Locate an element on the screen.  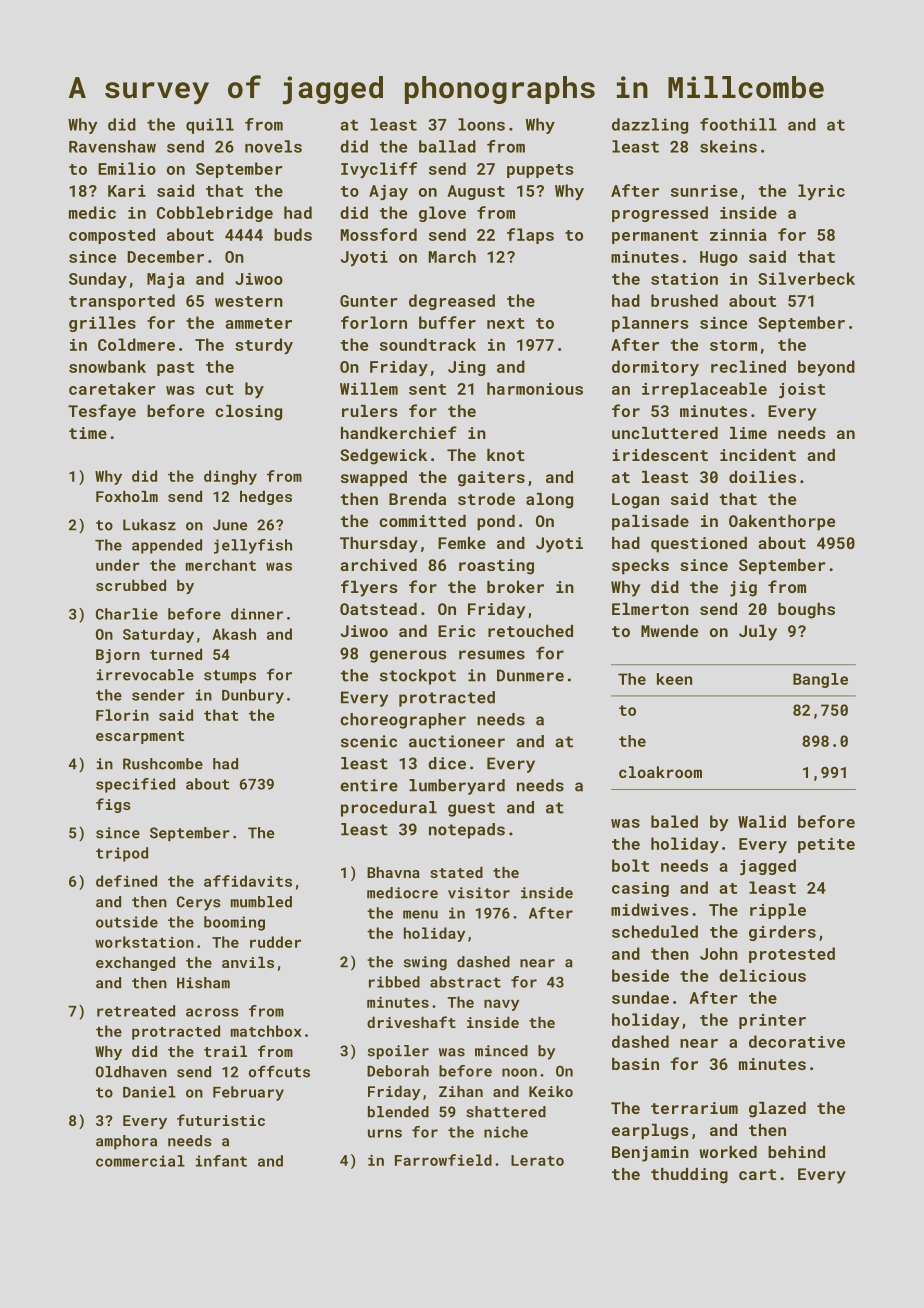
Florin is located at coordinates (122, 715).
